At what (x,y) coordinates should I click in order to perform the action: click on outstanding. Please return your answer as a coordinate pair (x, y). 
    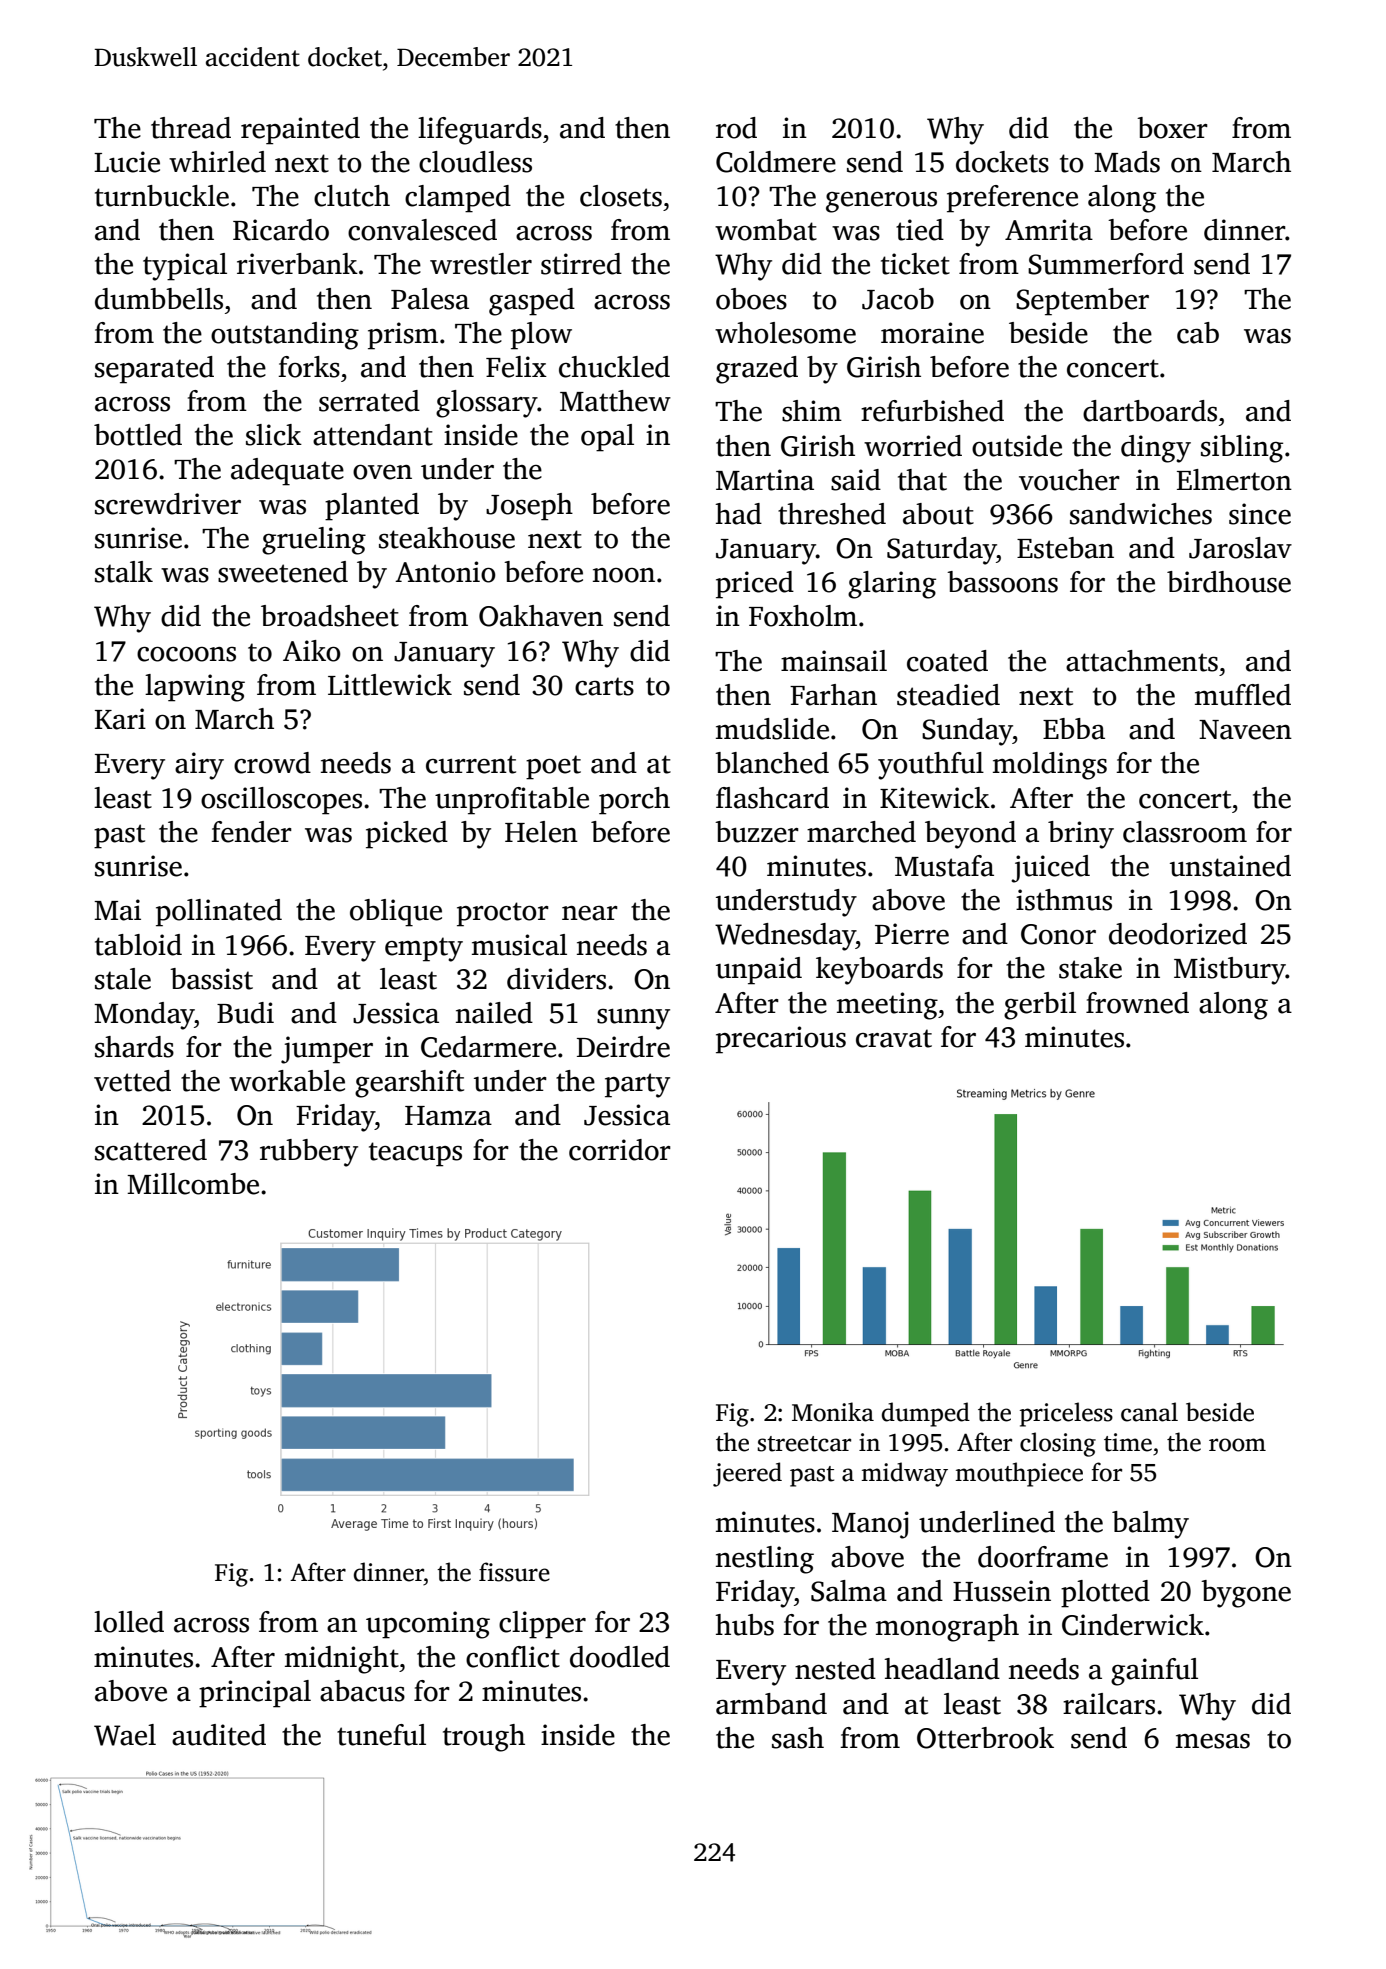
    Looking at the image, I should click on (285, 336).
